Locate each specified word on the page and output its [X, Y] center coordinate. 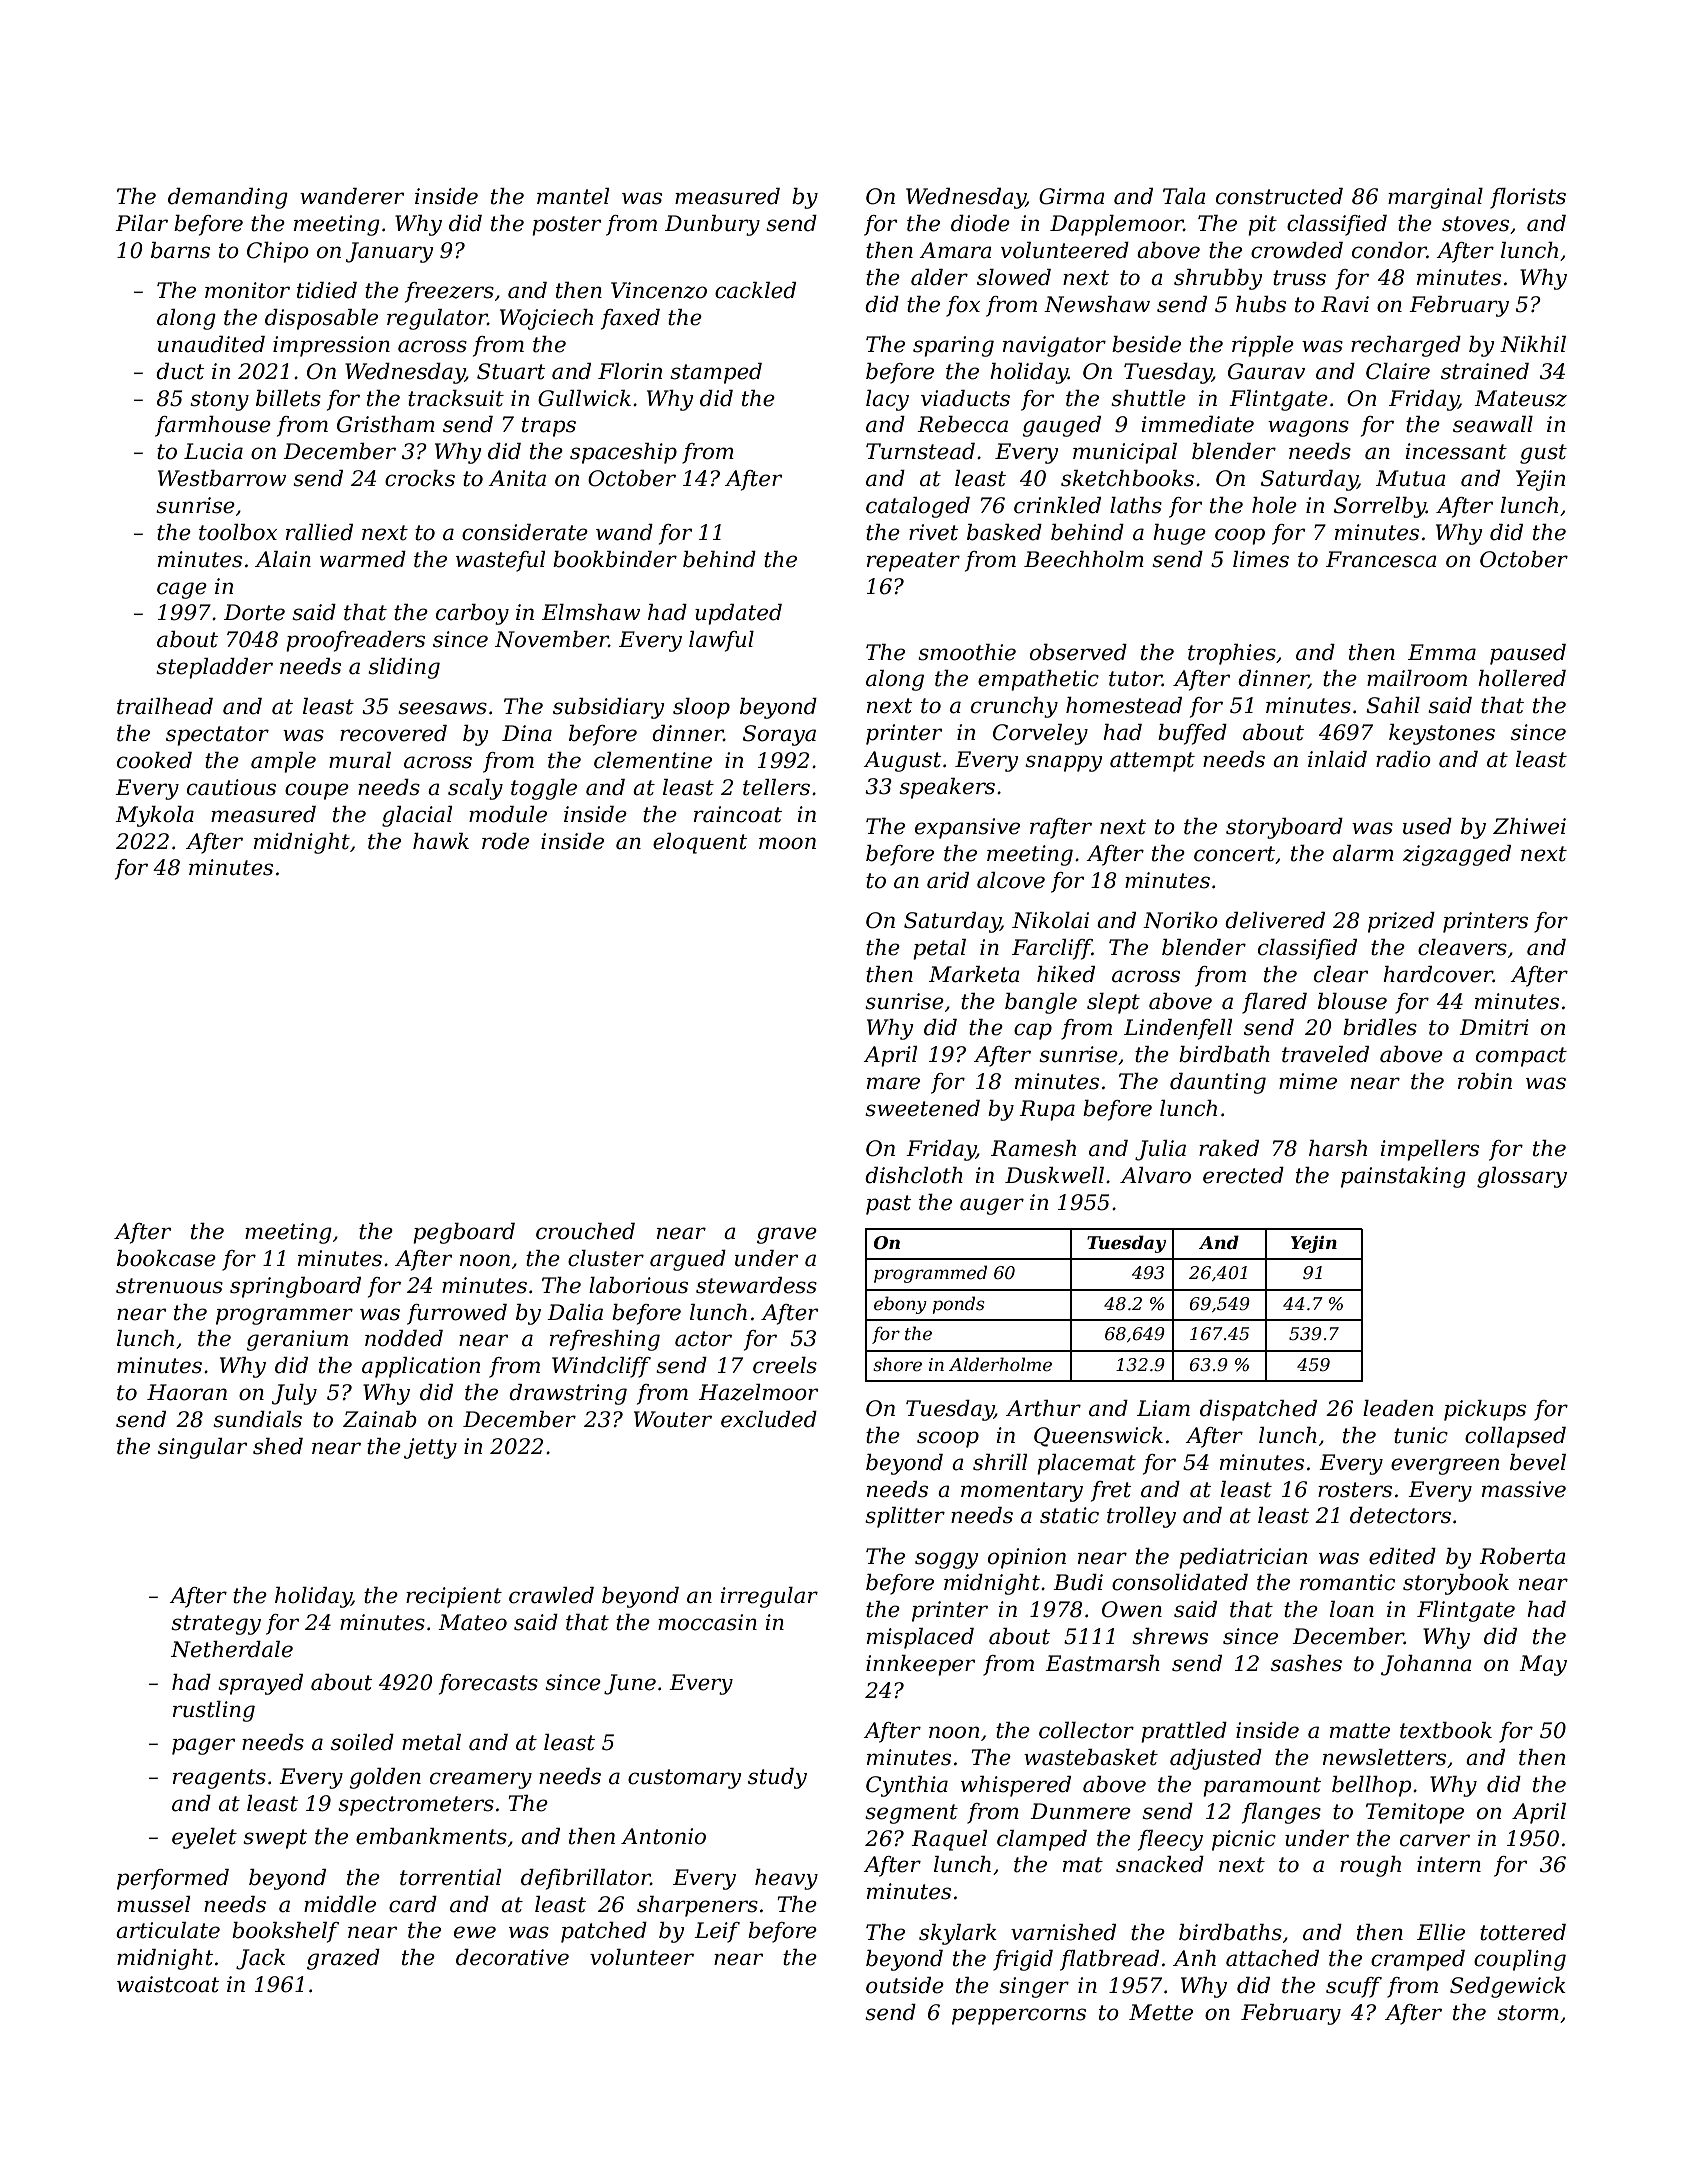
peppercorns [1019, 2016]
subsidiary [609, 708]
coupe [317, 791]
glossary [1522, 1177]
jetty [430, 1448]
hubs [1261, 304]
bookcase [166, 1258]
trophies [1232, 654]
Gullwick [584, 398]
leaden [1398, 1408]
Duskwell [1054, 1175]
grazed [343, 1959]
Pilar [141, 223]
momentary [1022, 1492]
